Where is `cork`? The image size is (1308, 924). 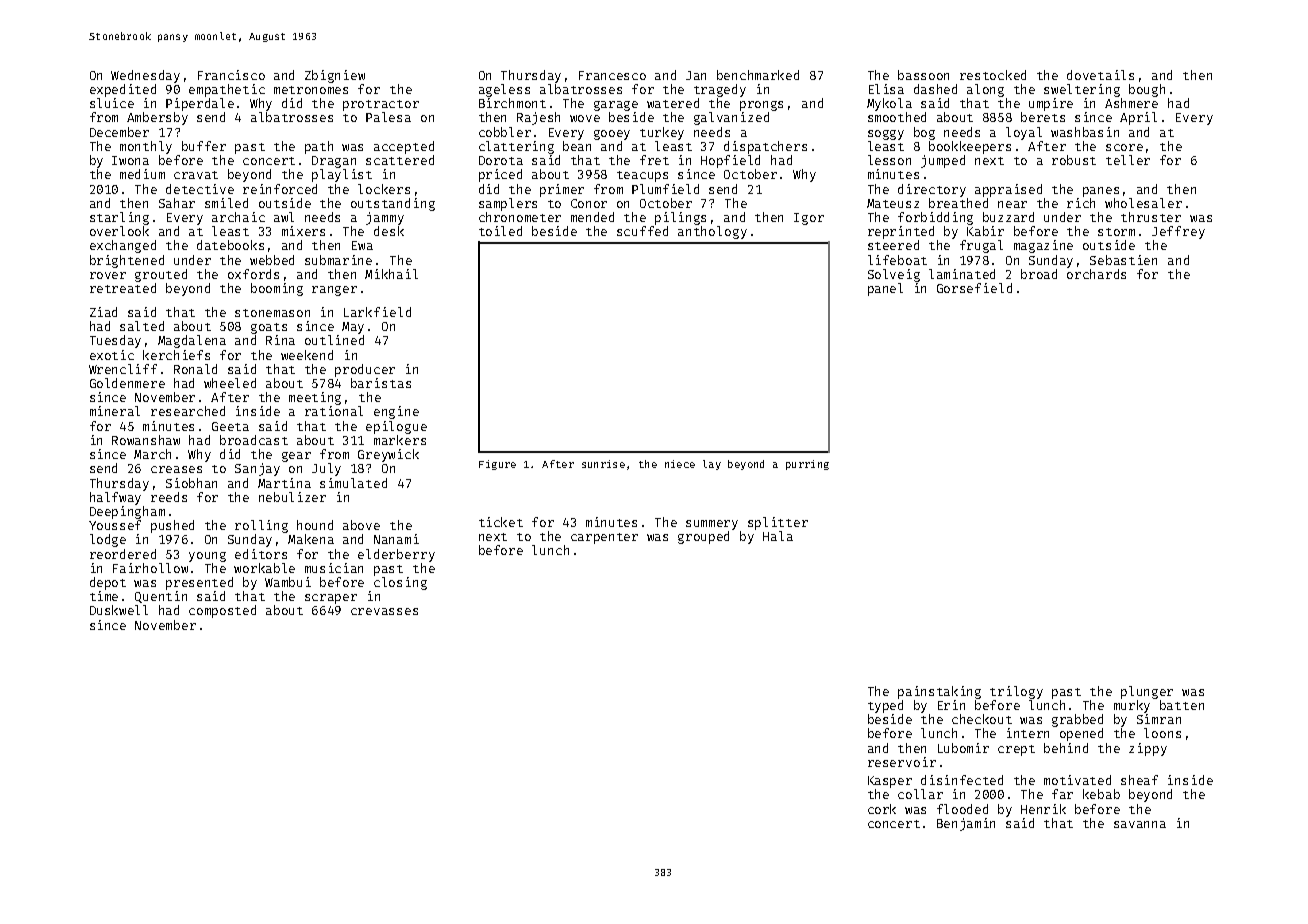 cork is located at coordinates (882, 809).
